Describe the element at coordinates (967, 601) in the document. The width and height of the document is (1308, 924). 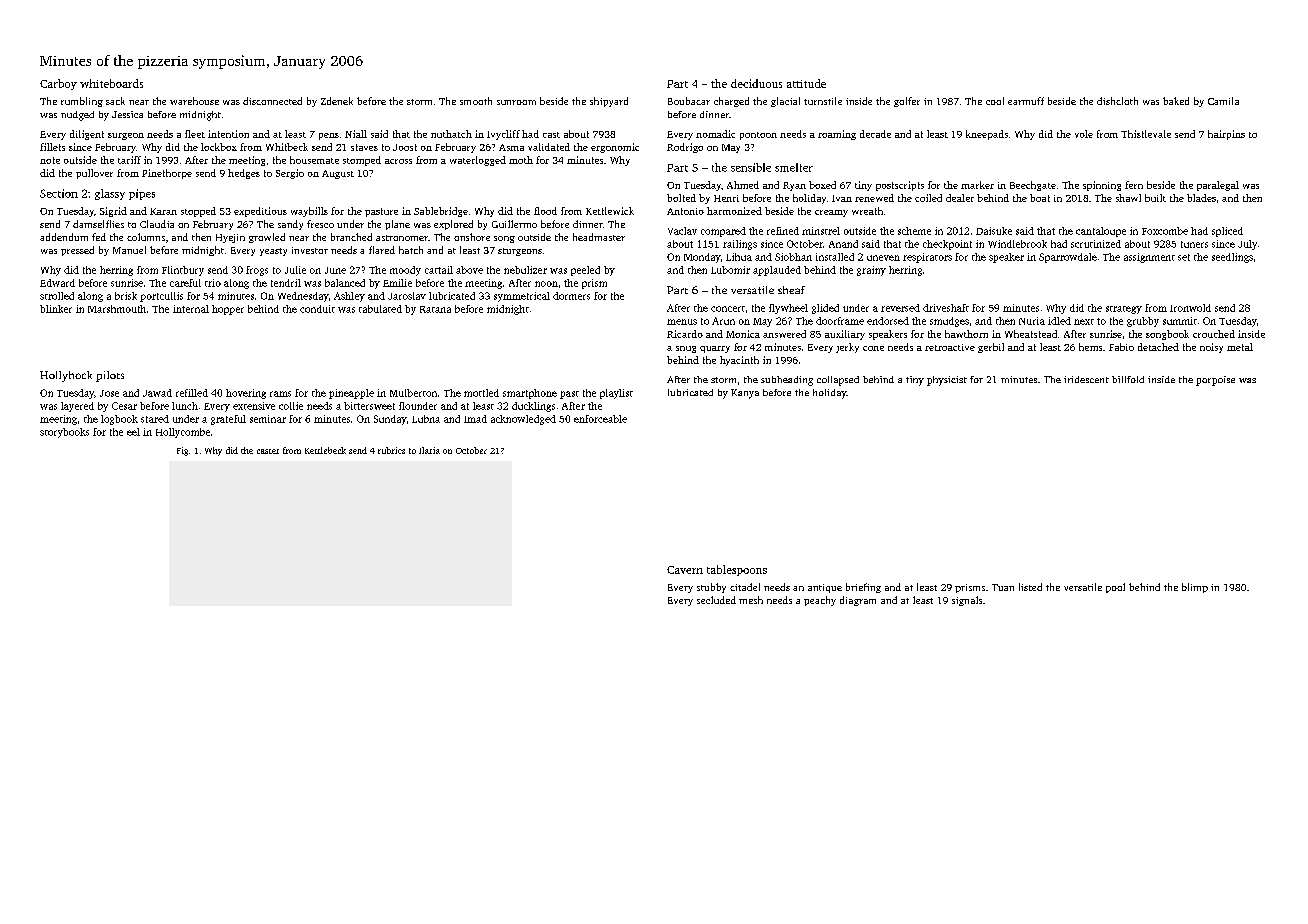
I see `signals` at that location.
